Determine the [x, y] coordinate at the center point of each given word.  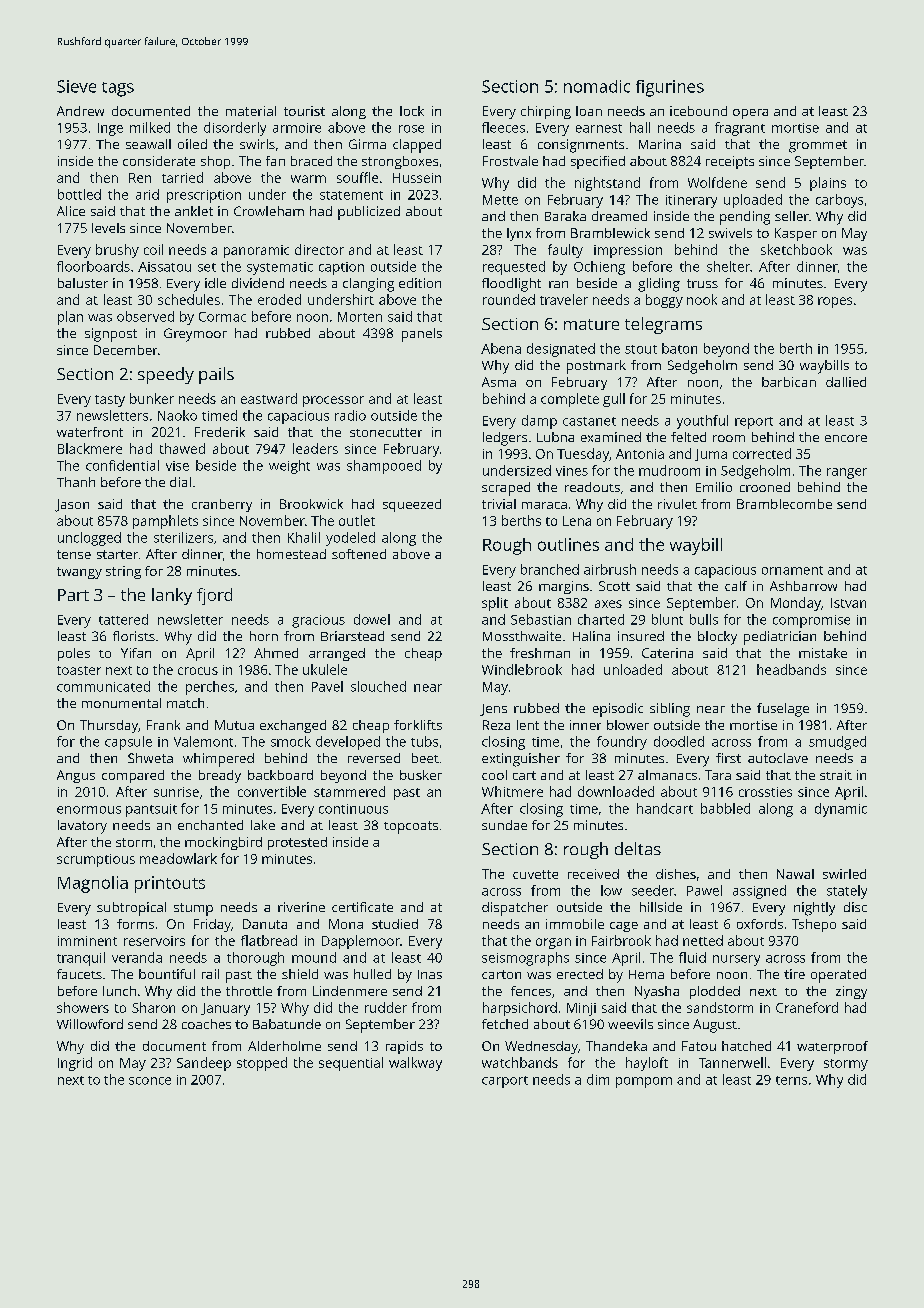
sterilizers [183, 537]
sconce [150, 1081]
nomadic [597, 86]
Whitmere [512, 791]
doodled [679, 741]
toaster [79, 670]
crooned [765, 487]
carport [505, 1082]
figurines [670, 88]
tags [118, 89]
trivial [499, 504]
